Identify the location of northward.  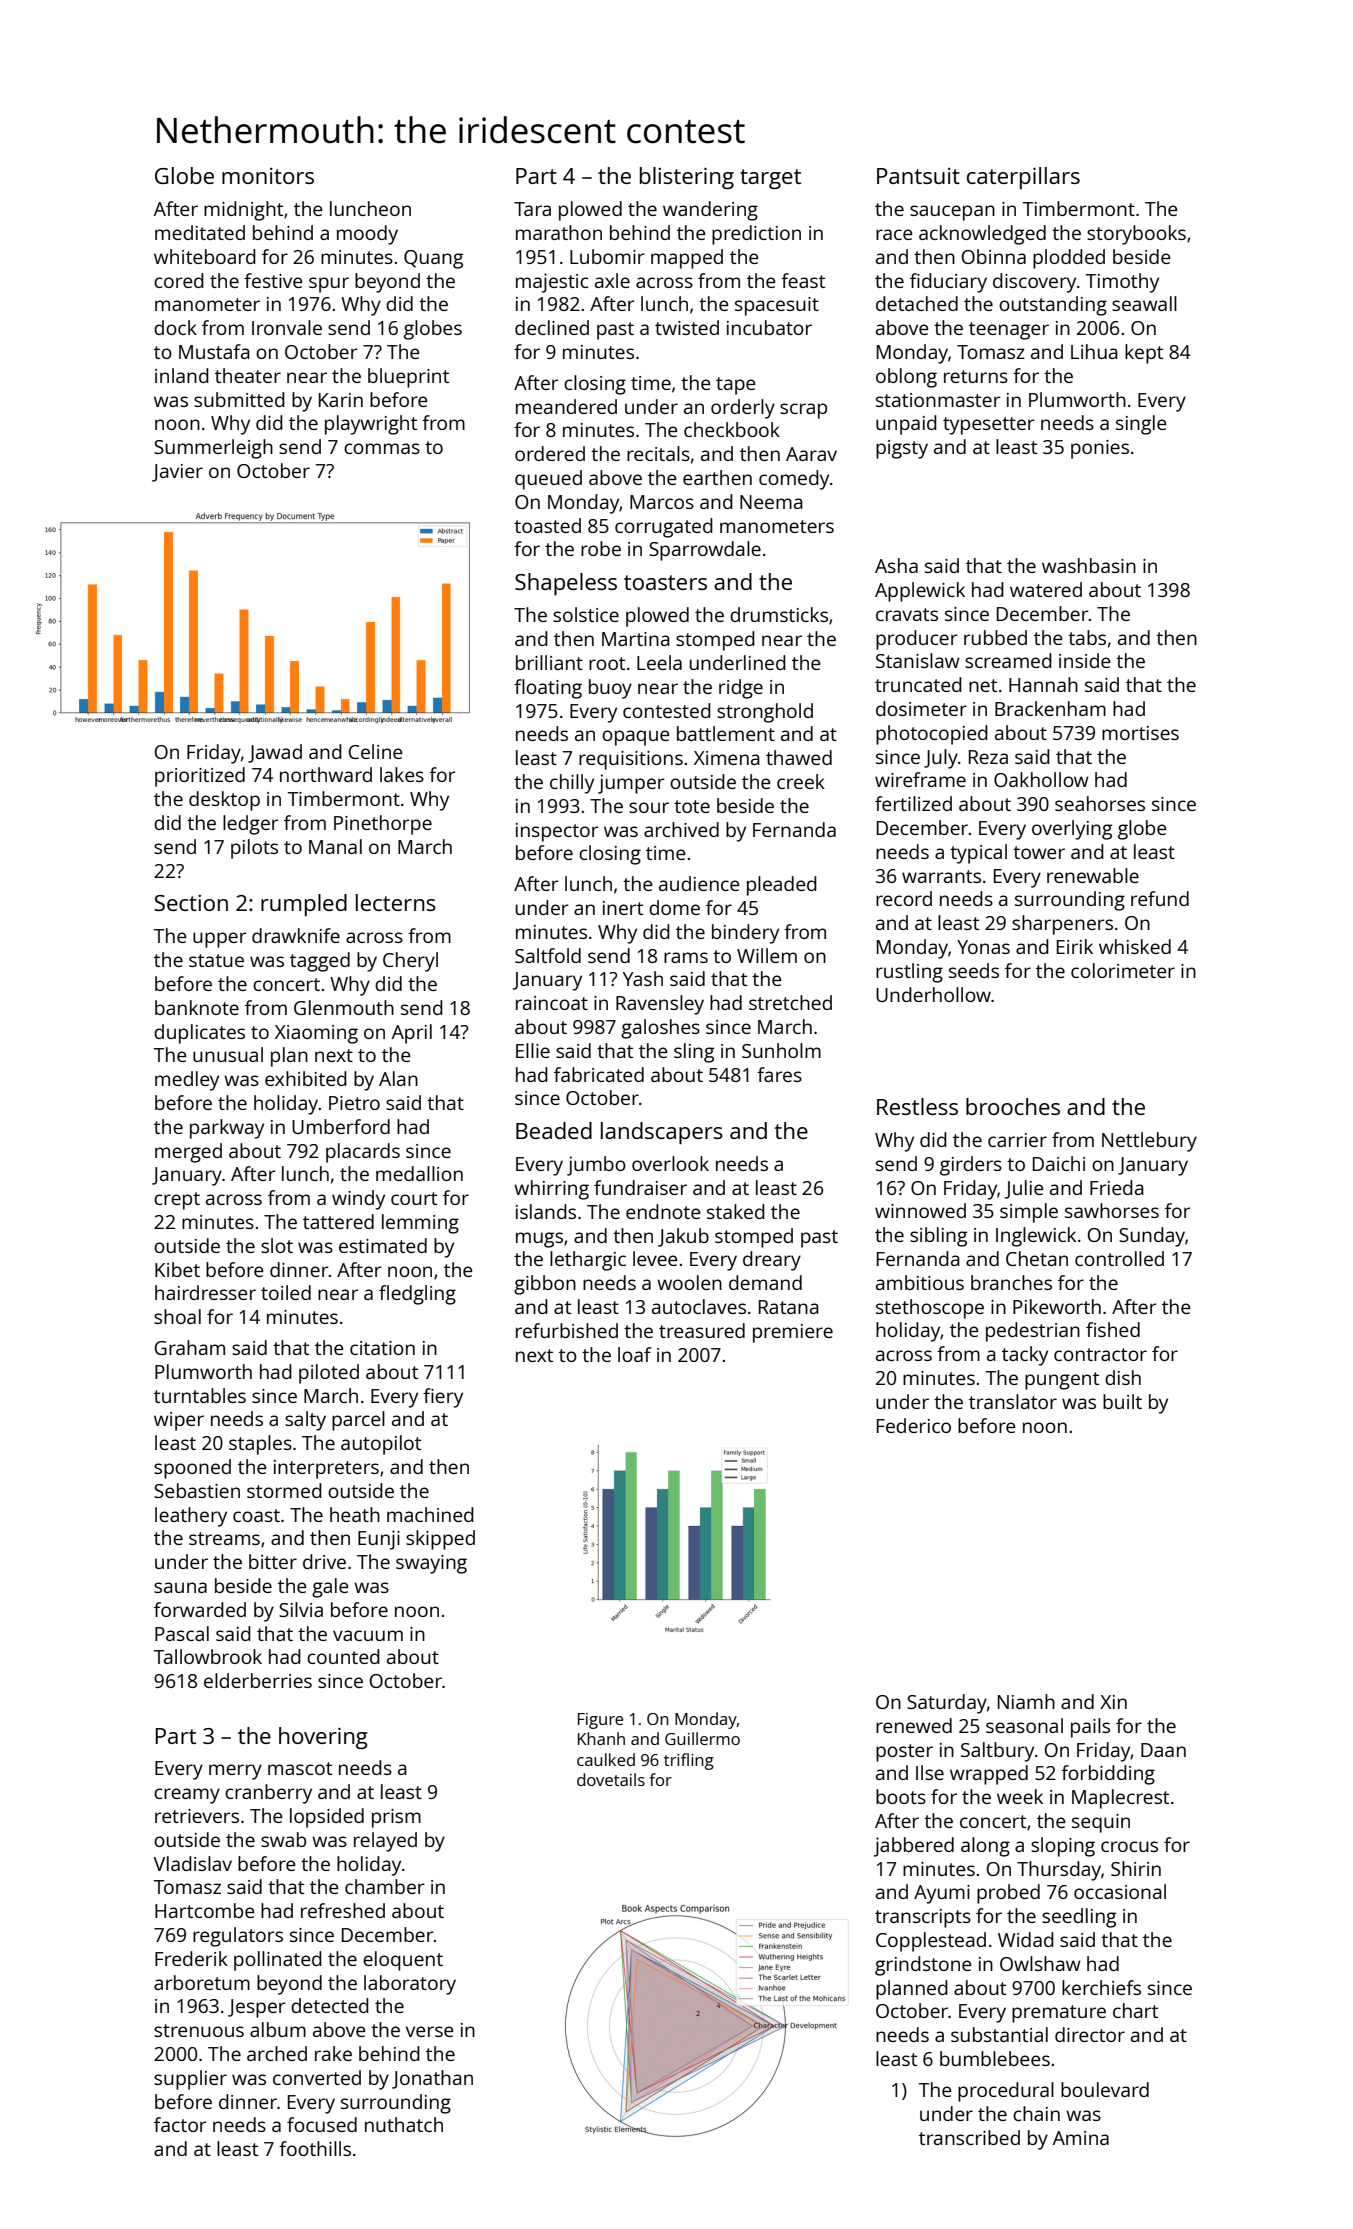
(326, 774).
